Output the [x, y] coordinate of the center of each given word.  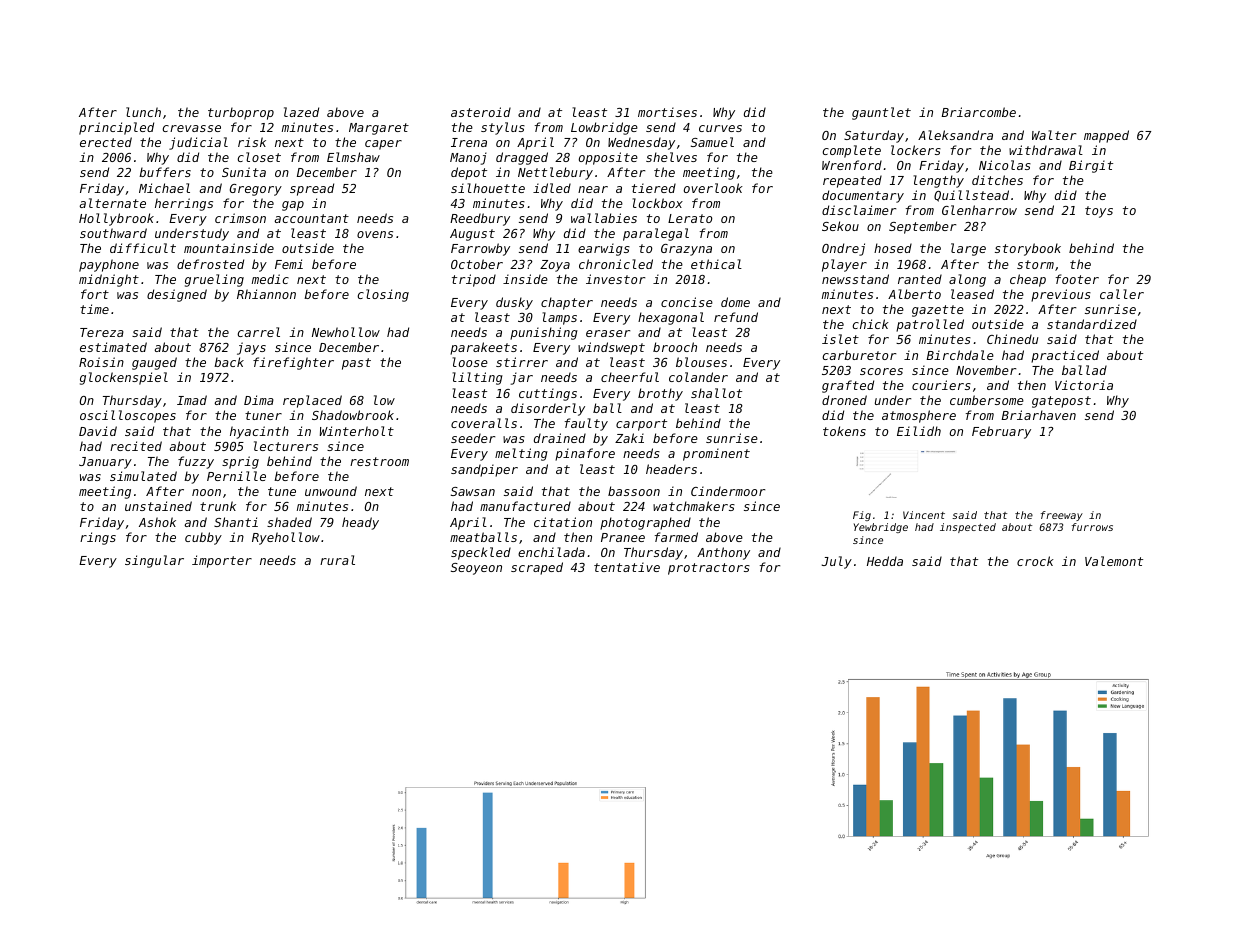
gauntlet [881, 113]
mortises [667, 112]
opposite [608, 158]
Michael [164, 188]
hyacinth [259, 432]
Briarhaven [1038, 415]
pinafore [585, 454]
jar [522, 378]
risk [252, 142]
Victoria [1084, 385]
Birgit [1091, 166]
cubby [203, 538]
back [229, 362]
